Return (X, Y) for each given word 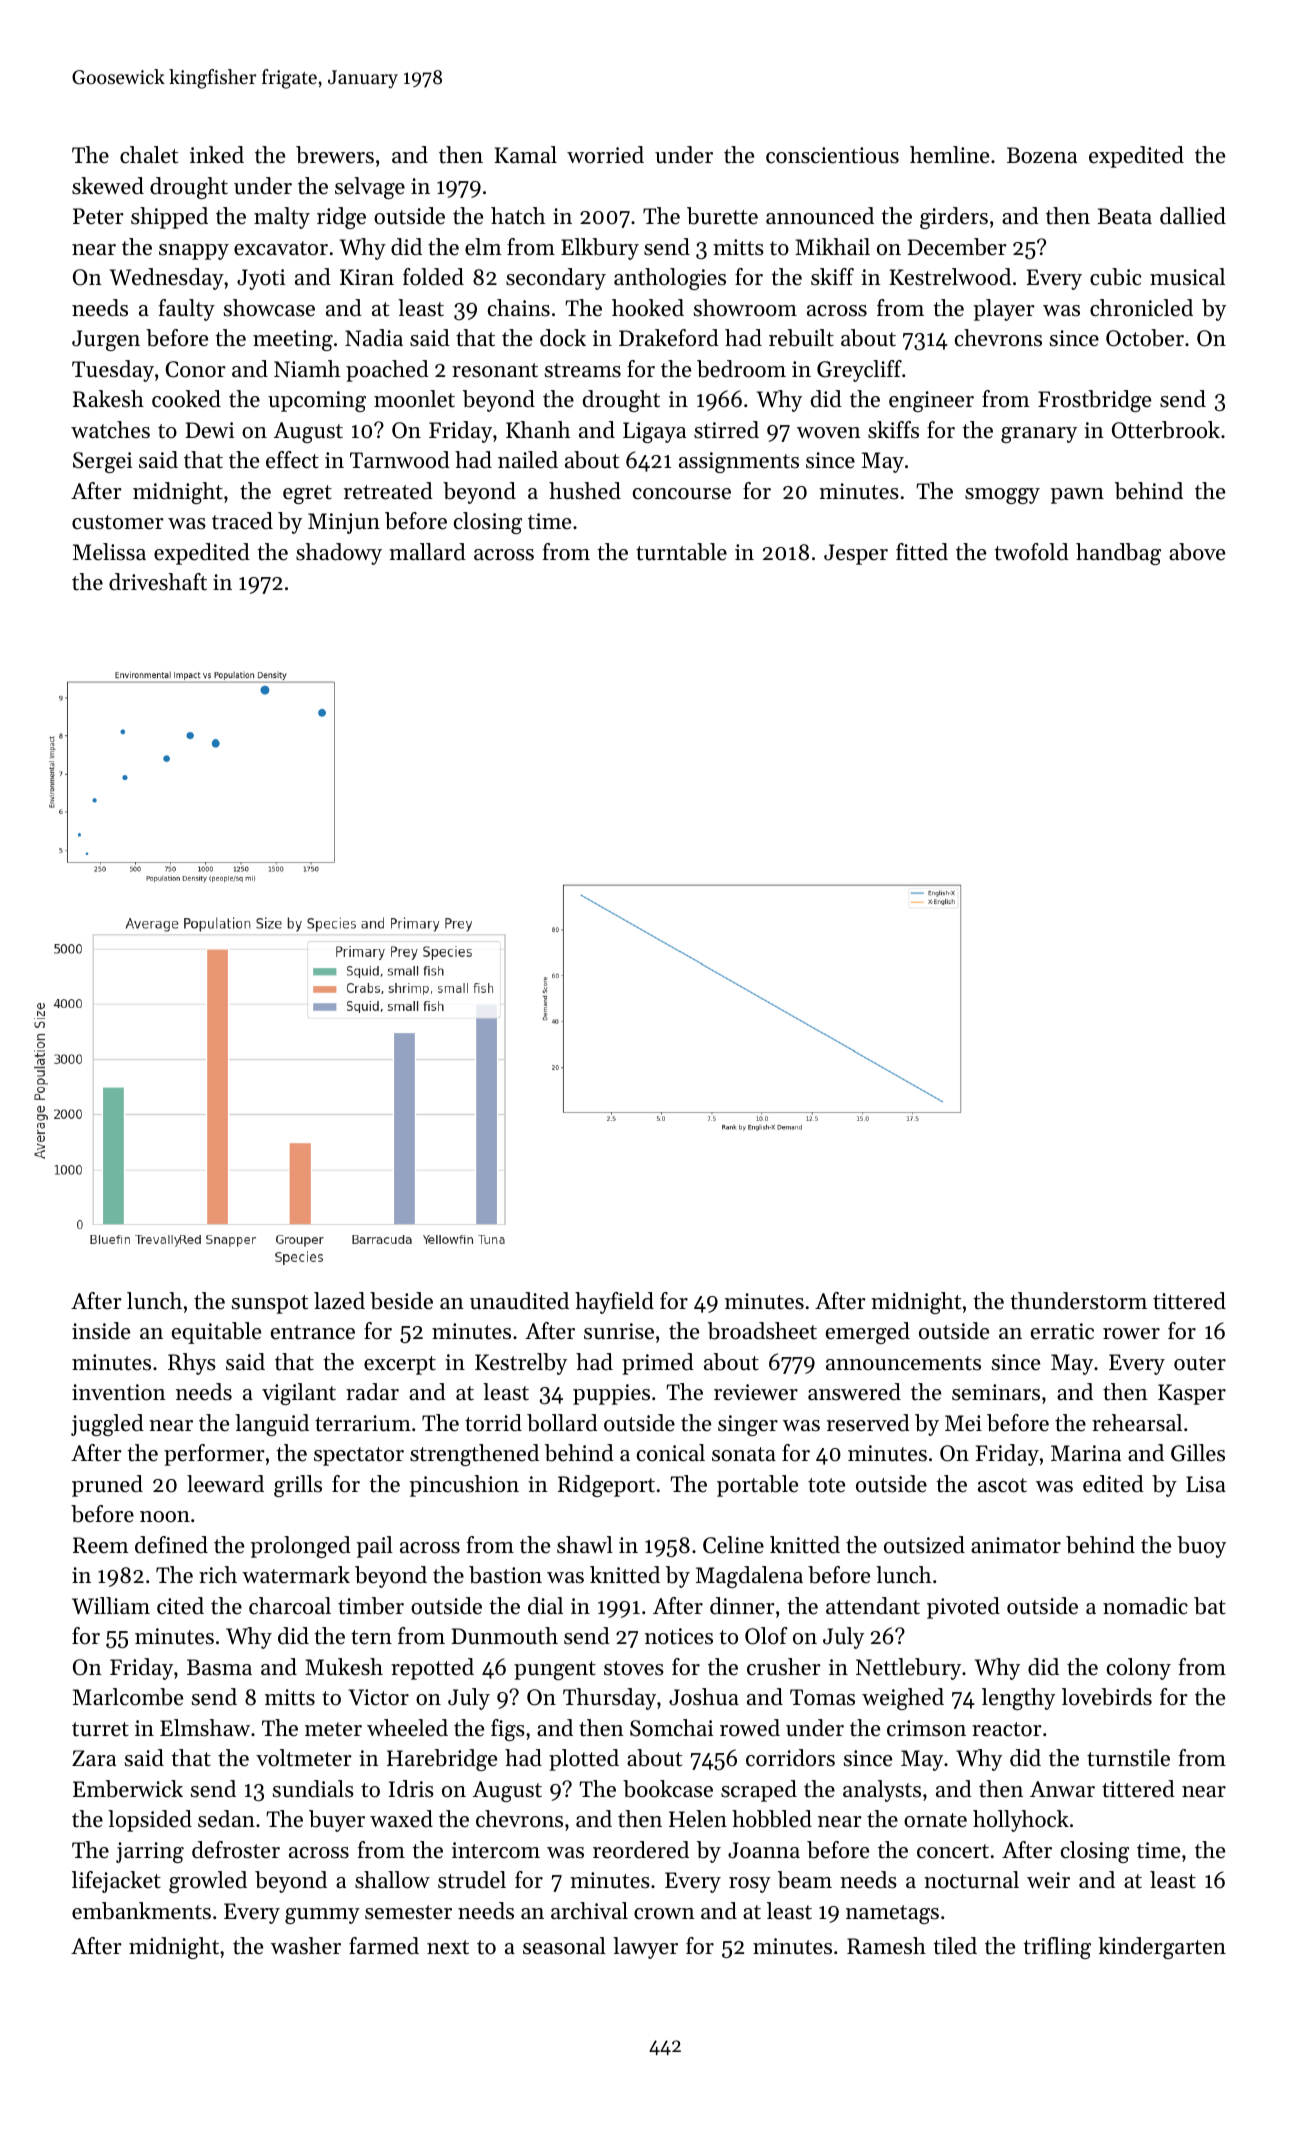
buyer (337, 1821)
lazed (339, 1301)
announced (820, 216)
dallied (1193, 216)
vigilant (299, 1394)
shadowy (339, 554)
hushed (585, 491)
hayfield (614, 1303)
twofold (1031, 552)
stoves (634, 1668)
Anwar (1062, 1789)
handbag (1118, 554)
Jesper (856, 554)
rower (1131, 1334)
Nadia (374, 338)
